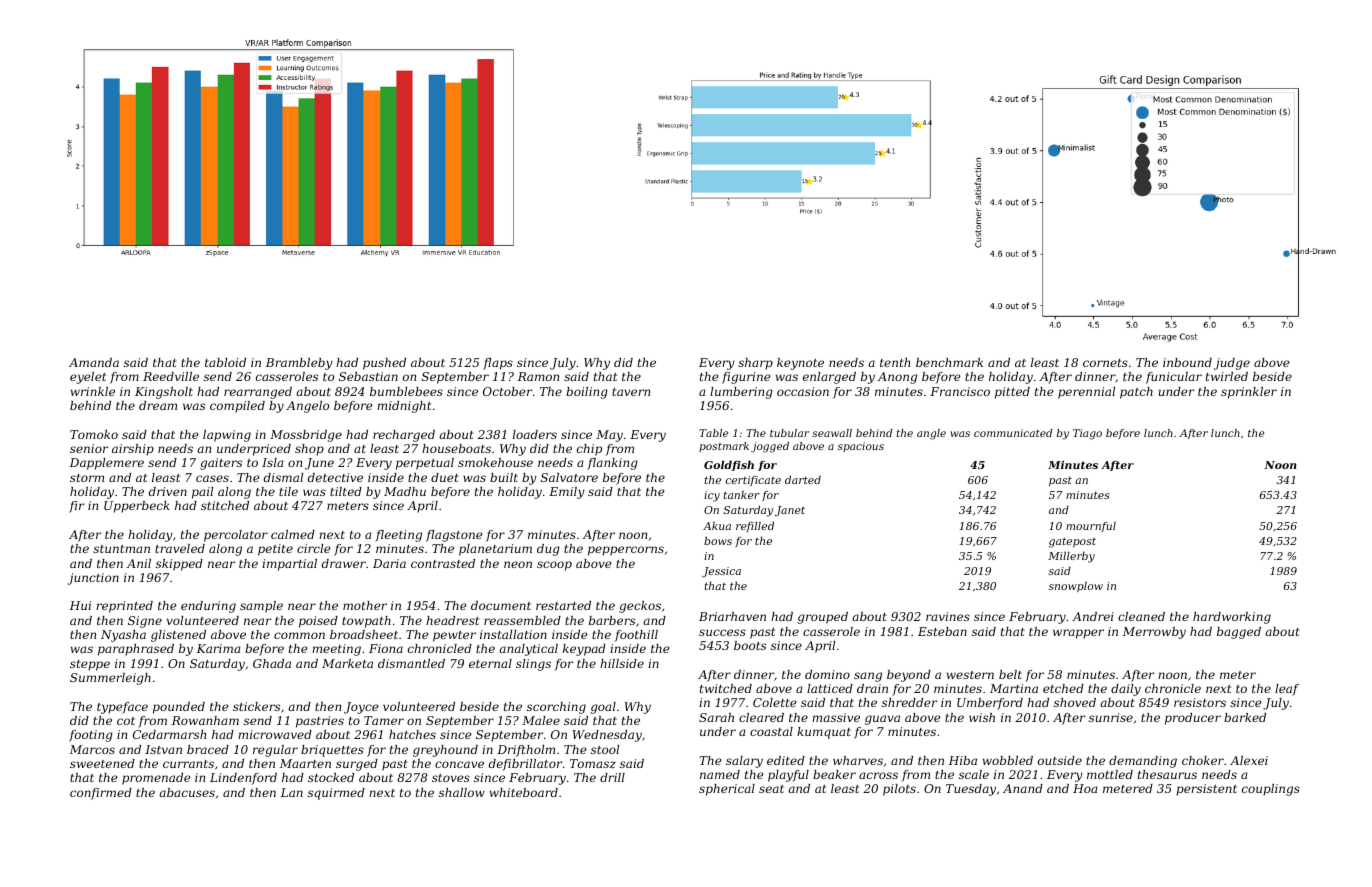 The width and height of the screenshot is (1372, 887). I want to click on seat, so click(771, 789).
